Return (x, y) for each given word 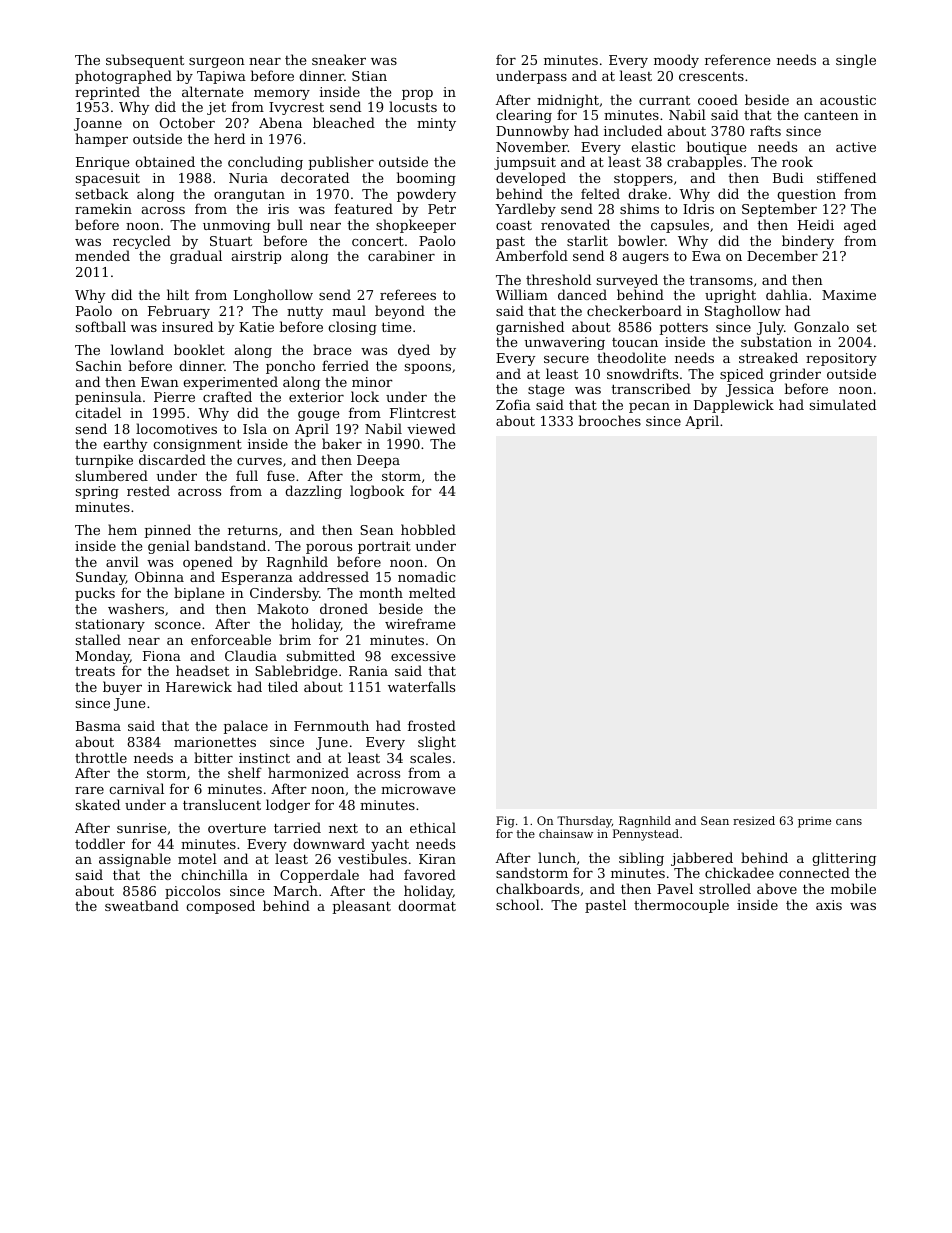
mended (102, 255)
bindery (808, 242)
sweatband (142, 905)
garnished (530, 328)
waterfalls (421, 686)
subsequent (145, 61)
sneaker (339, 59)
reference (737, 59)
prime (814, 822)
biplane (199, 594)
